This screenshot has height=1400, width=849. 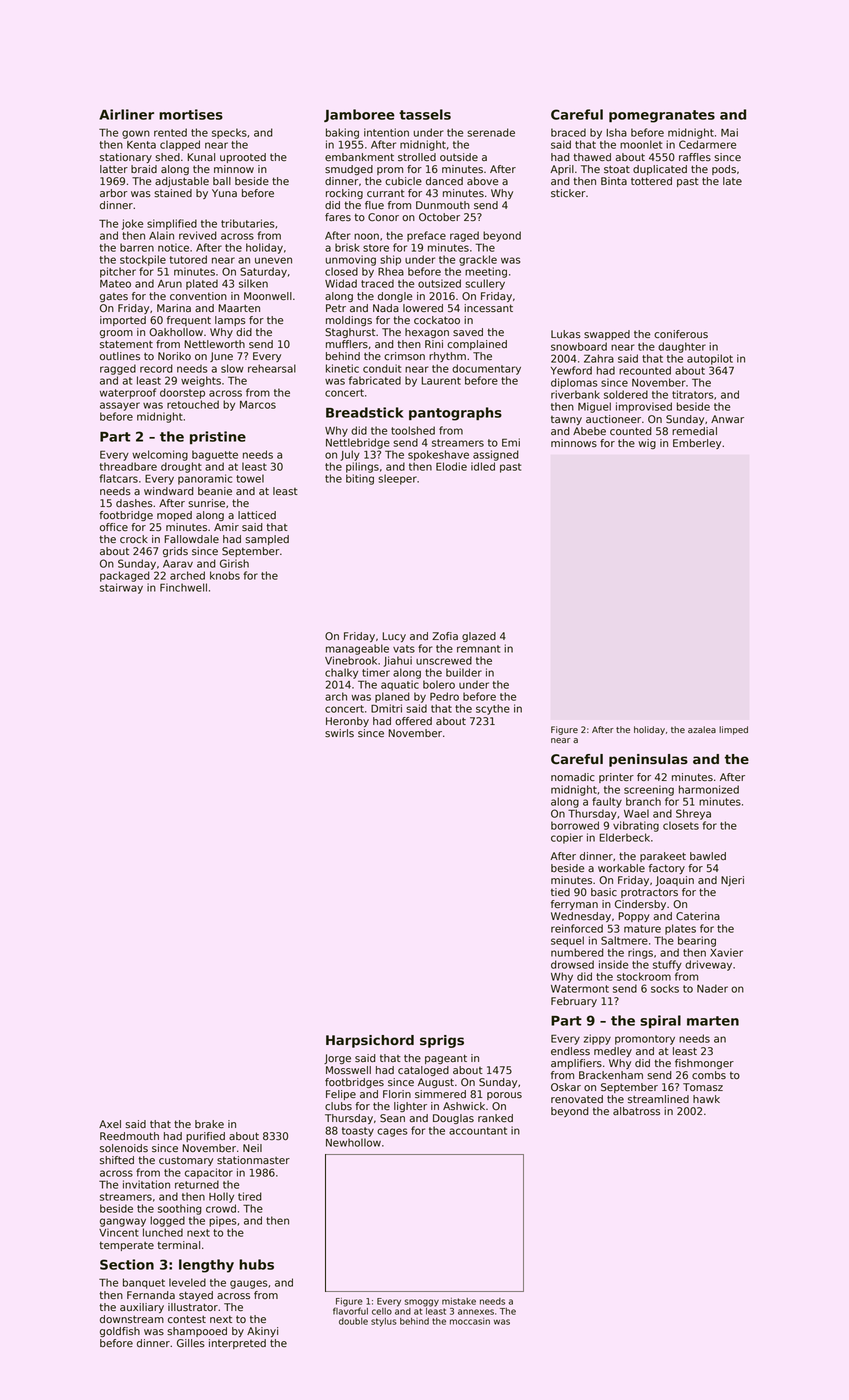 I want to click on grackle, so click(x=478, y=260).
